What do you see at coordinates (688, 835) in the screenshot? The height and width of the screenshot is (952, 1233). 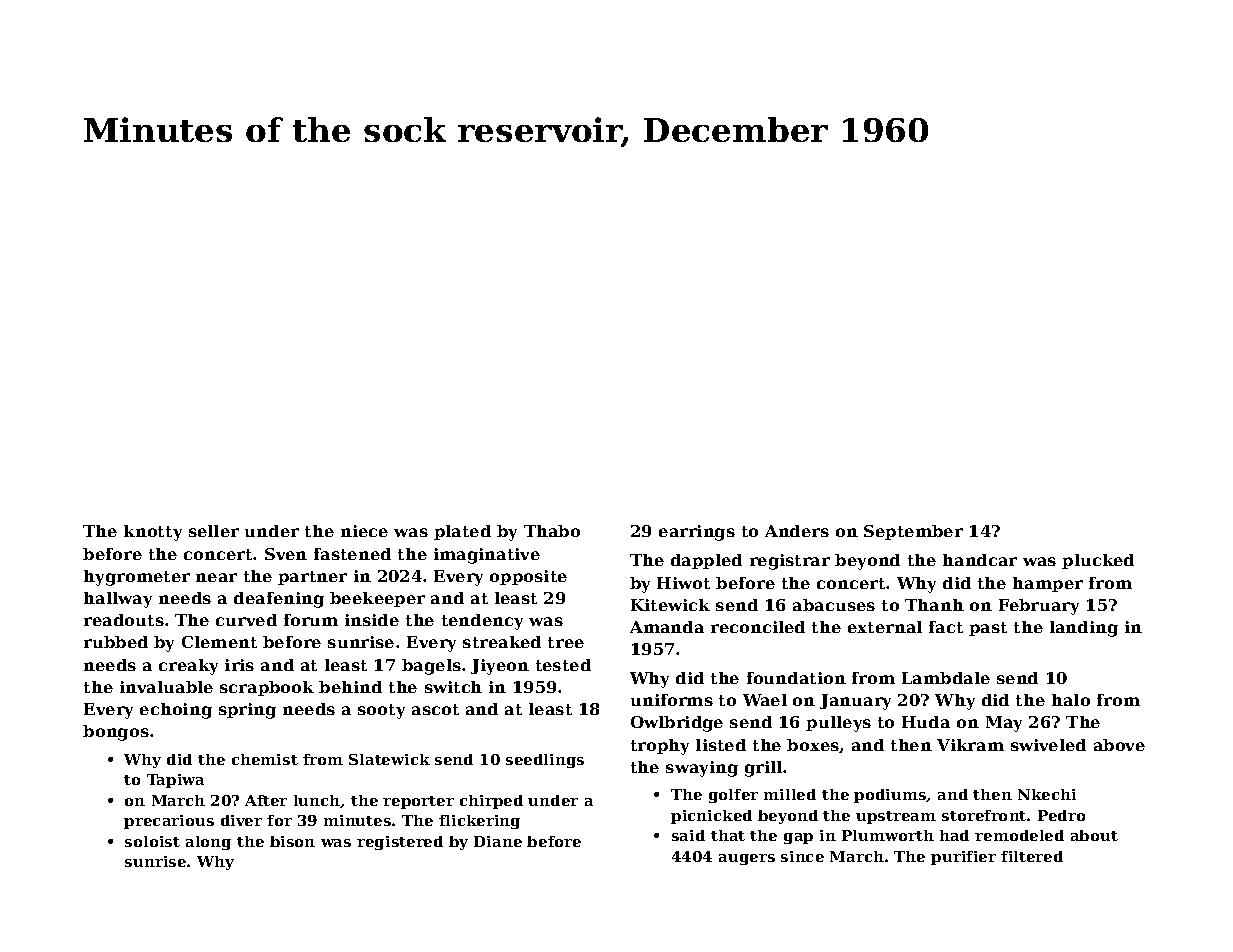 I see `said` at bounding box center [688, 835].
